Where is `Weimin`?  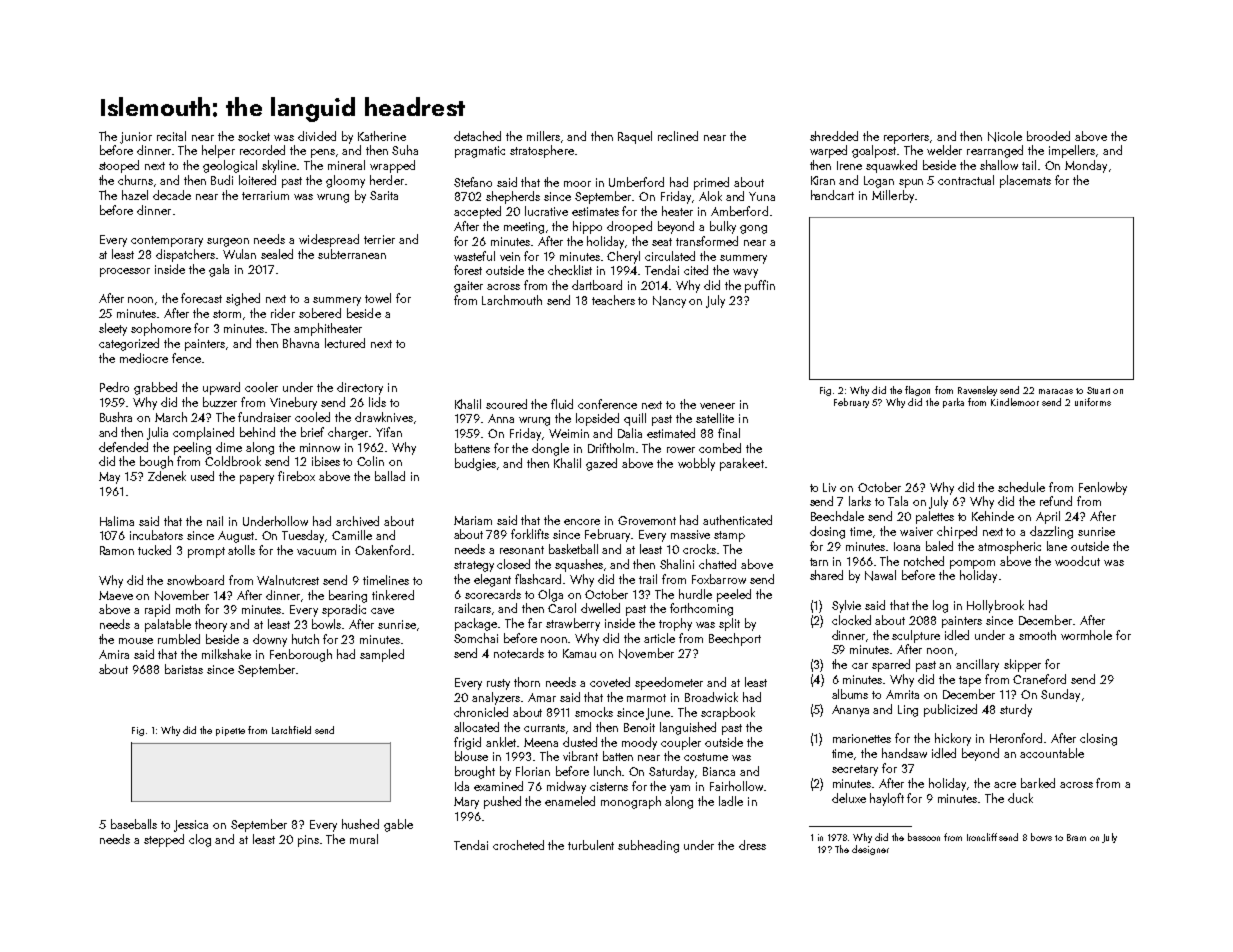 Weimin is located at coordinates (569, 433).
